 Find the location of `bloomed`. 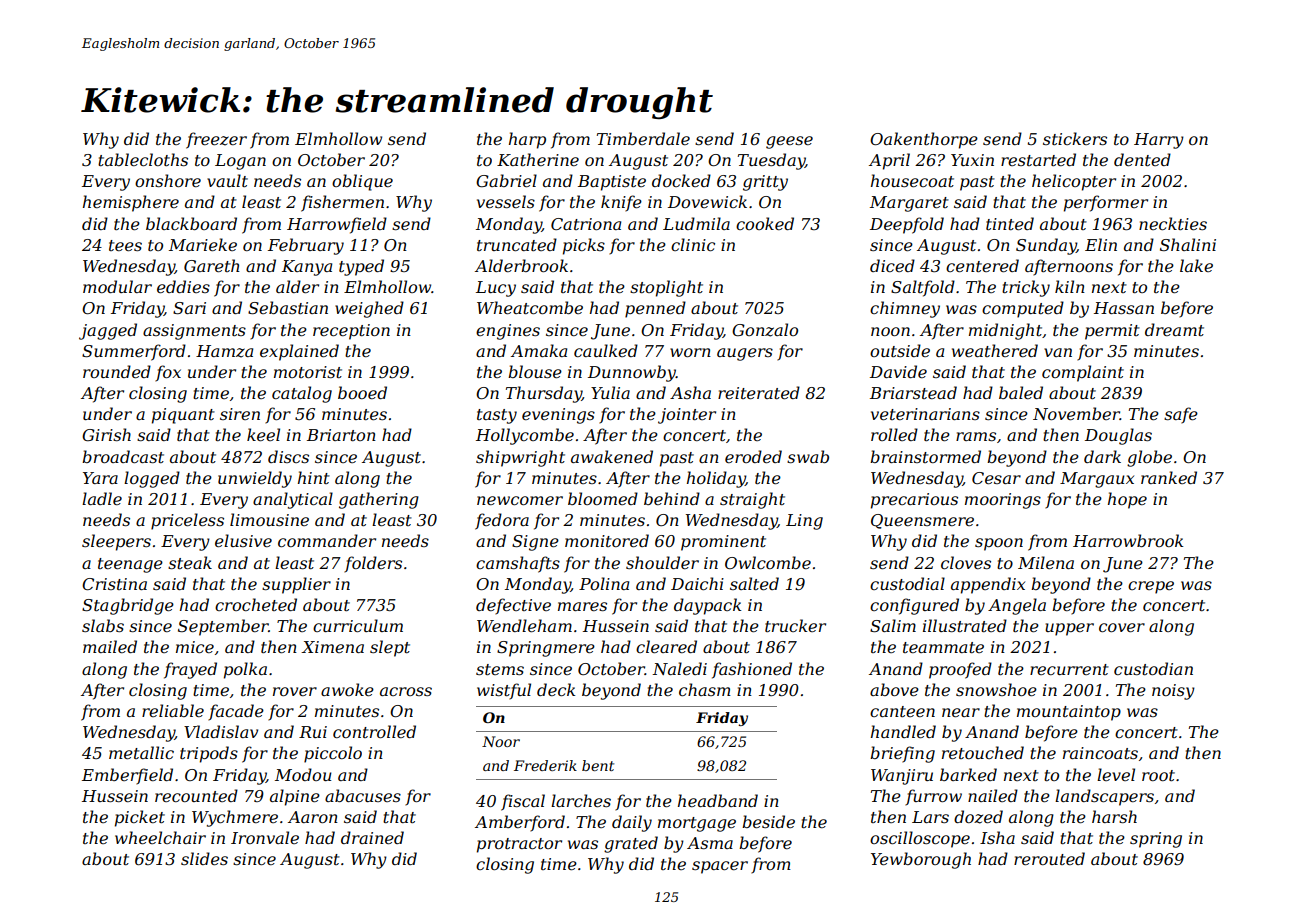

bloomed is located at coordinates (603, 498).
